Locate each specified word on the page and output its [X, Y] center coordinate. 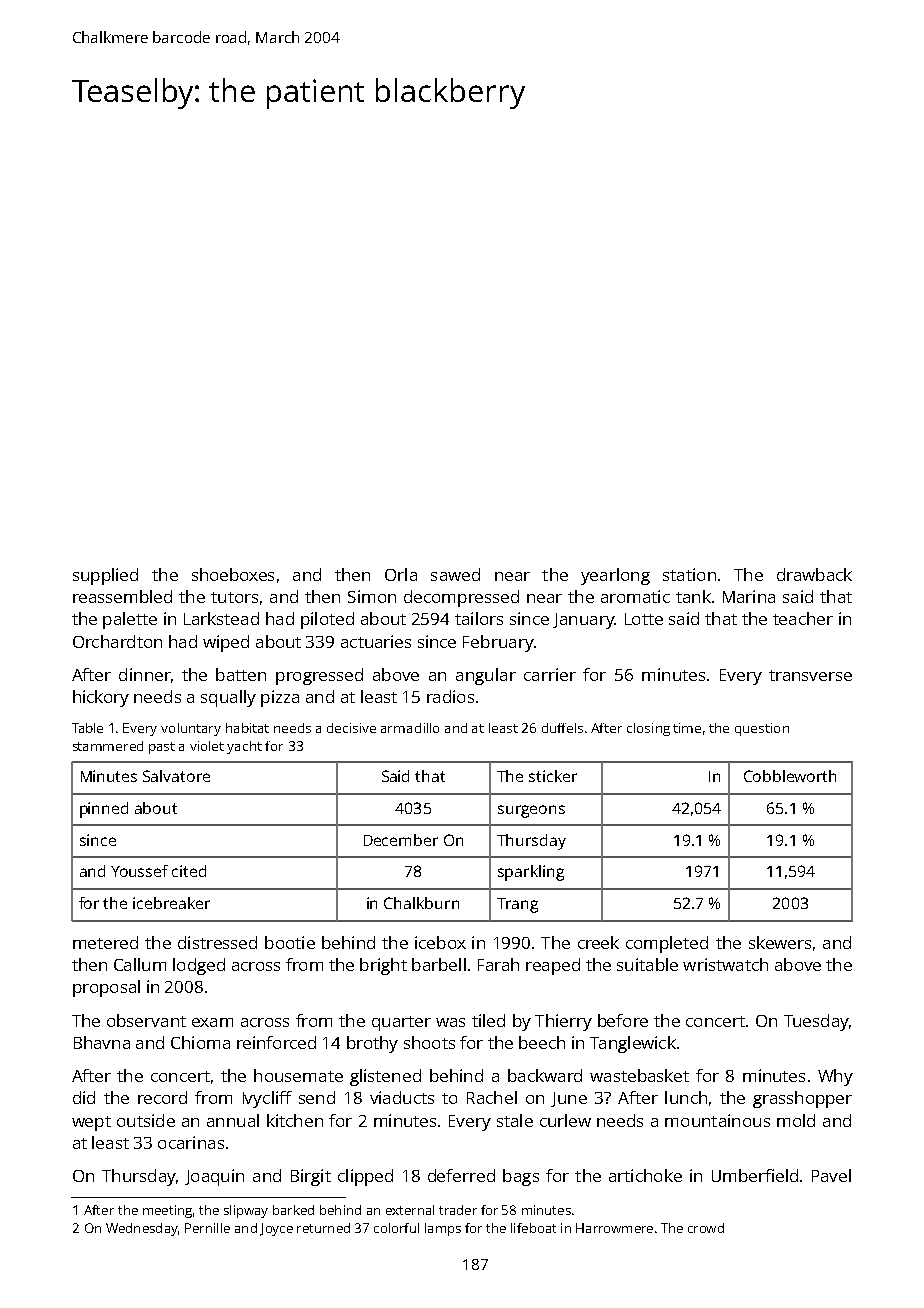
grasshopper [802, 1099]
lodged [199, 966]
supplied [105, 576]
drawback [814, 574]
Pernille [207, 1228]
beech [542, 1042]
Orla [401, 574]
